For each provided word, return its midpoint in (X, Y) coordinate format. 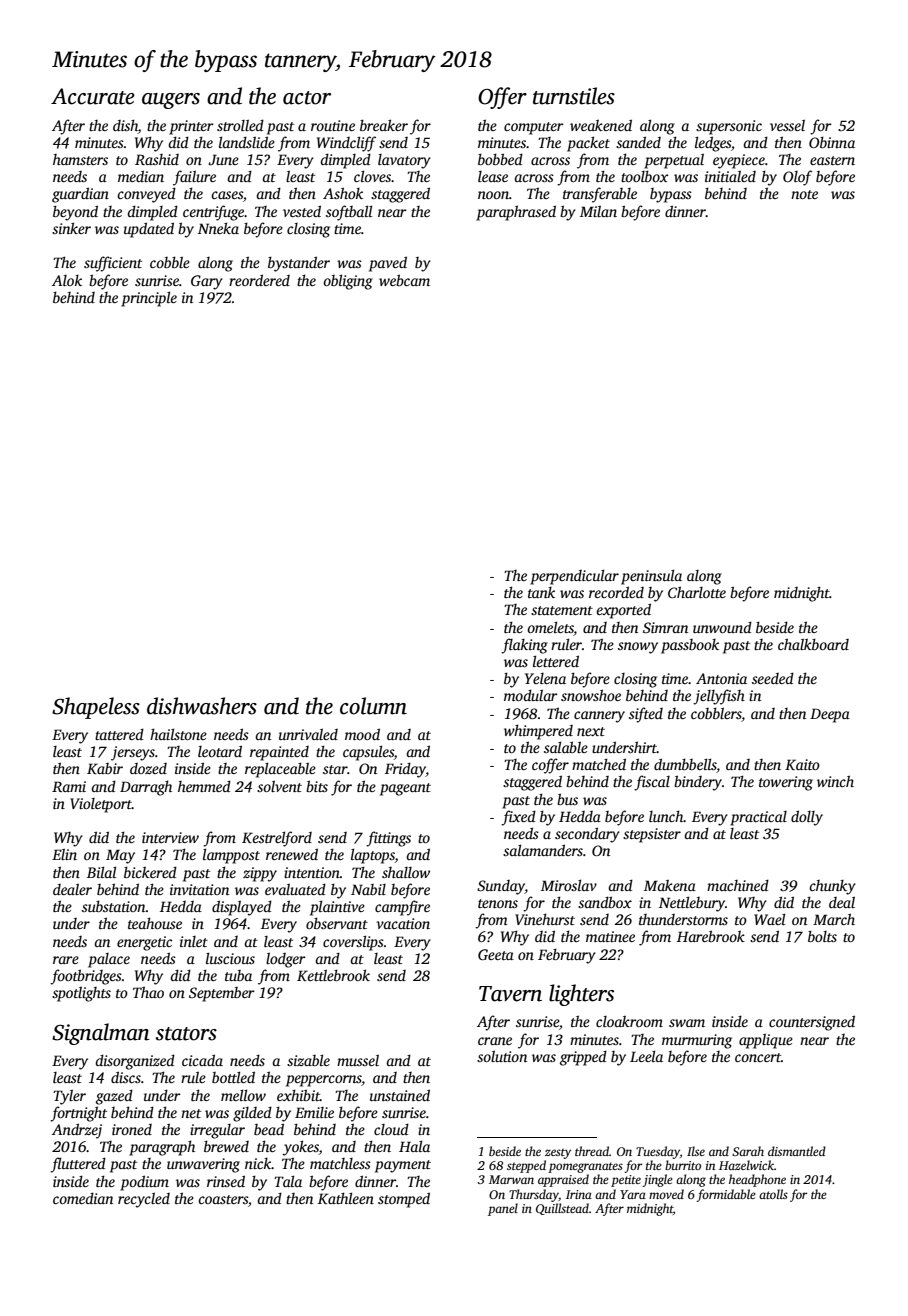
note (804, 194)
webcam (404, 280)
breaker (384, 125)
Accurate (93, 96)
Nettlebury (692, 904)
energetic (144, 943)
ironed (132, 1129)
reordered (259, 280)
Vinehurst (545, 919)
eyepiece (739, 161)
